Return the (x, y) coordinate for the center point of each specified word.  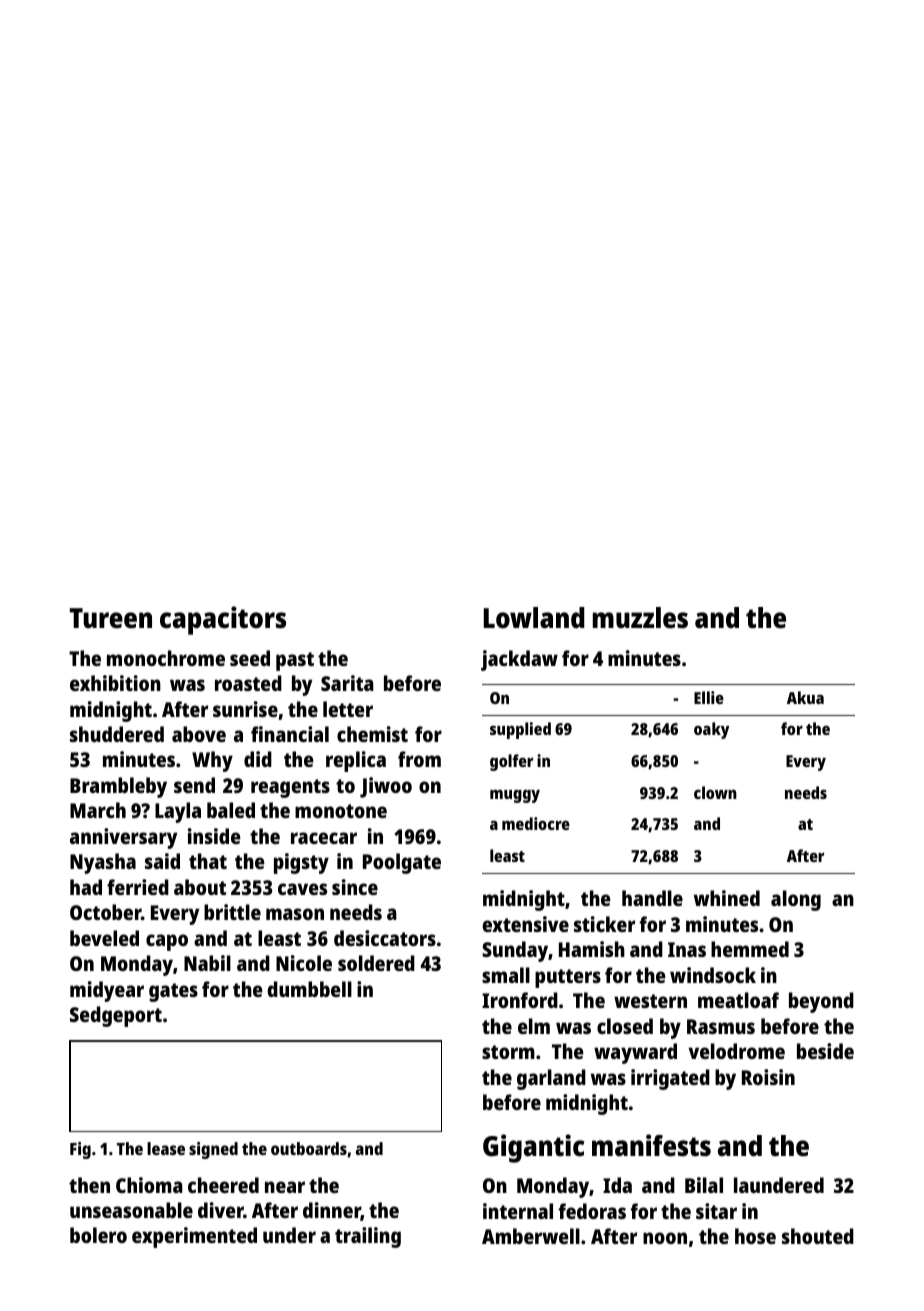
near (285, 1187)
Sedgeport (116, 1016)
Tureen (111, 618)
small (506, 975)
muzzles (640, 618)
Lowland (534, 618)
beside (825, 1051)
